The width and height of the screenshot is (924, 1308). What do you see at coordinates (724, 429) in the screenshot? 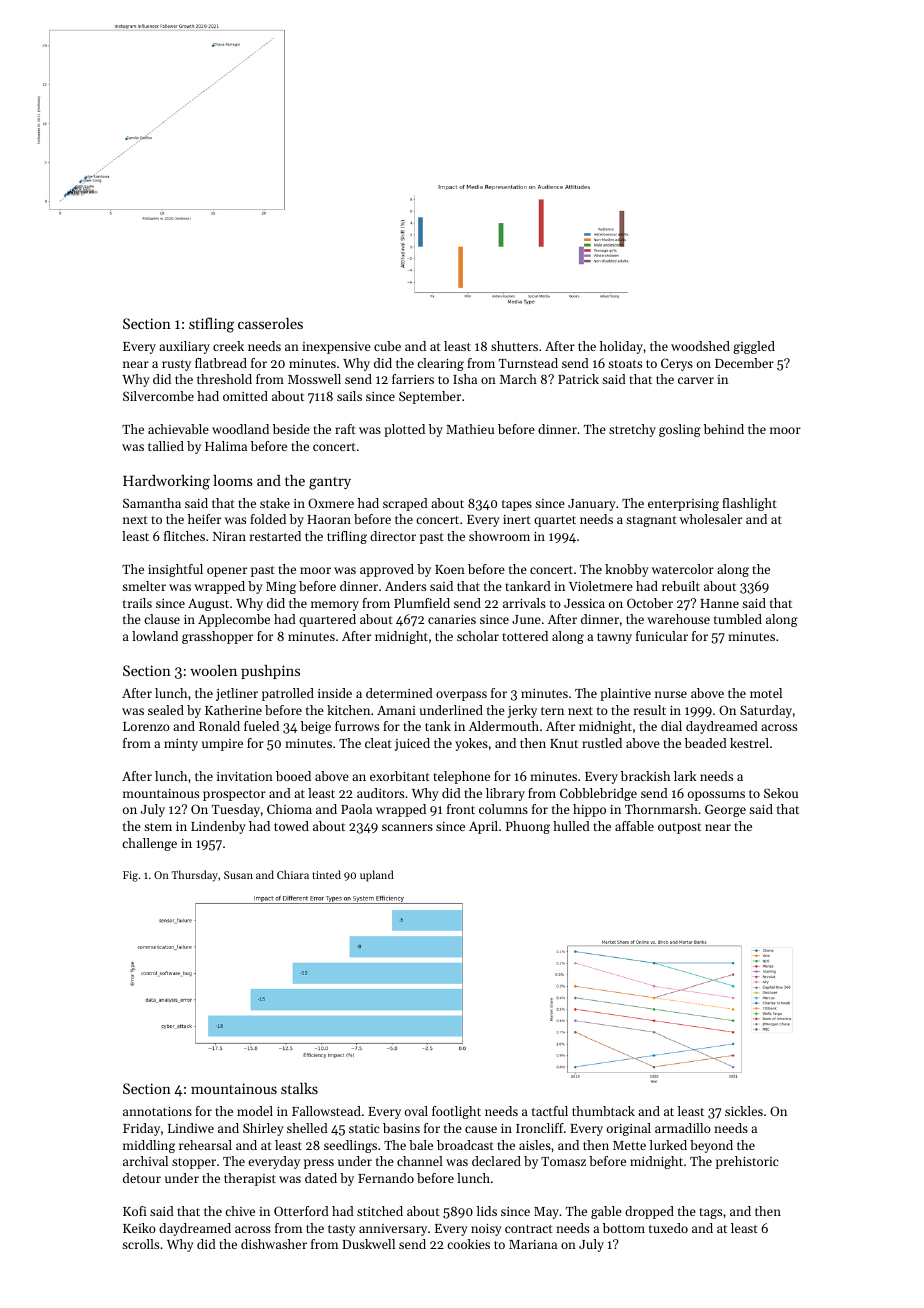
I see `behind` at bounding box center [724, 429].
